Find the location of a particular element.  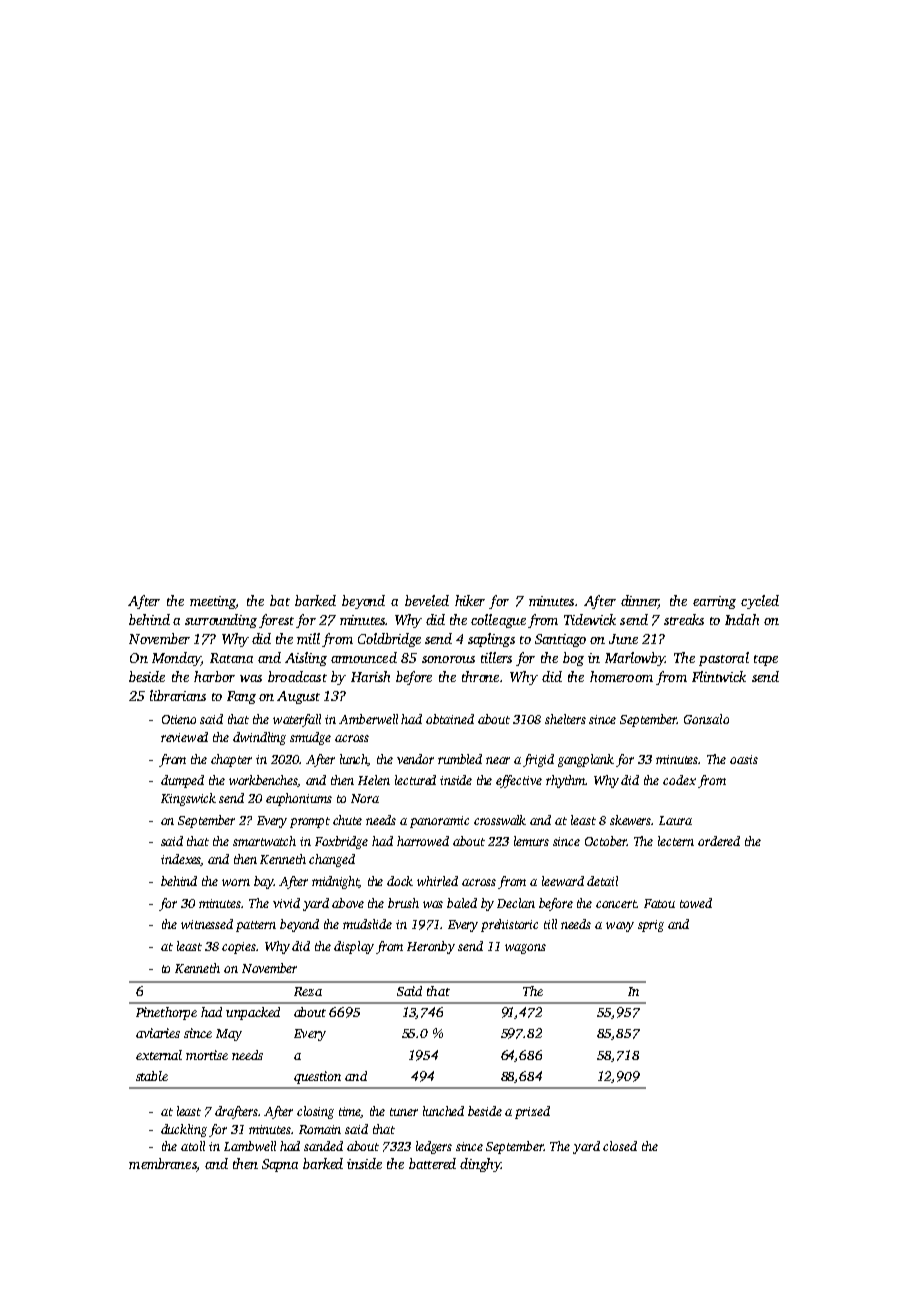

announced is located at coordinates (364, 657).
